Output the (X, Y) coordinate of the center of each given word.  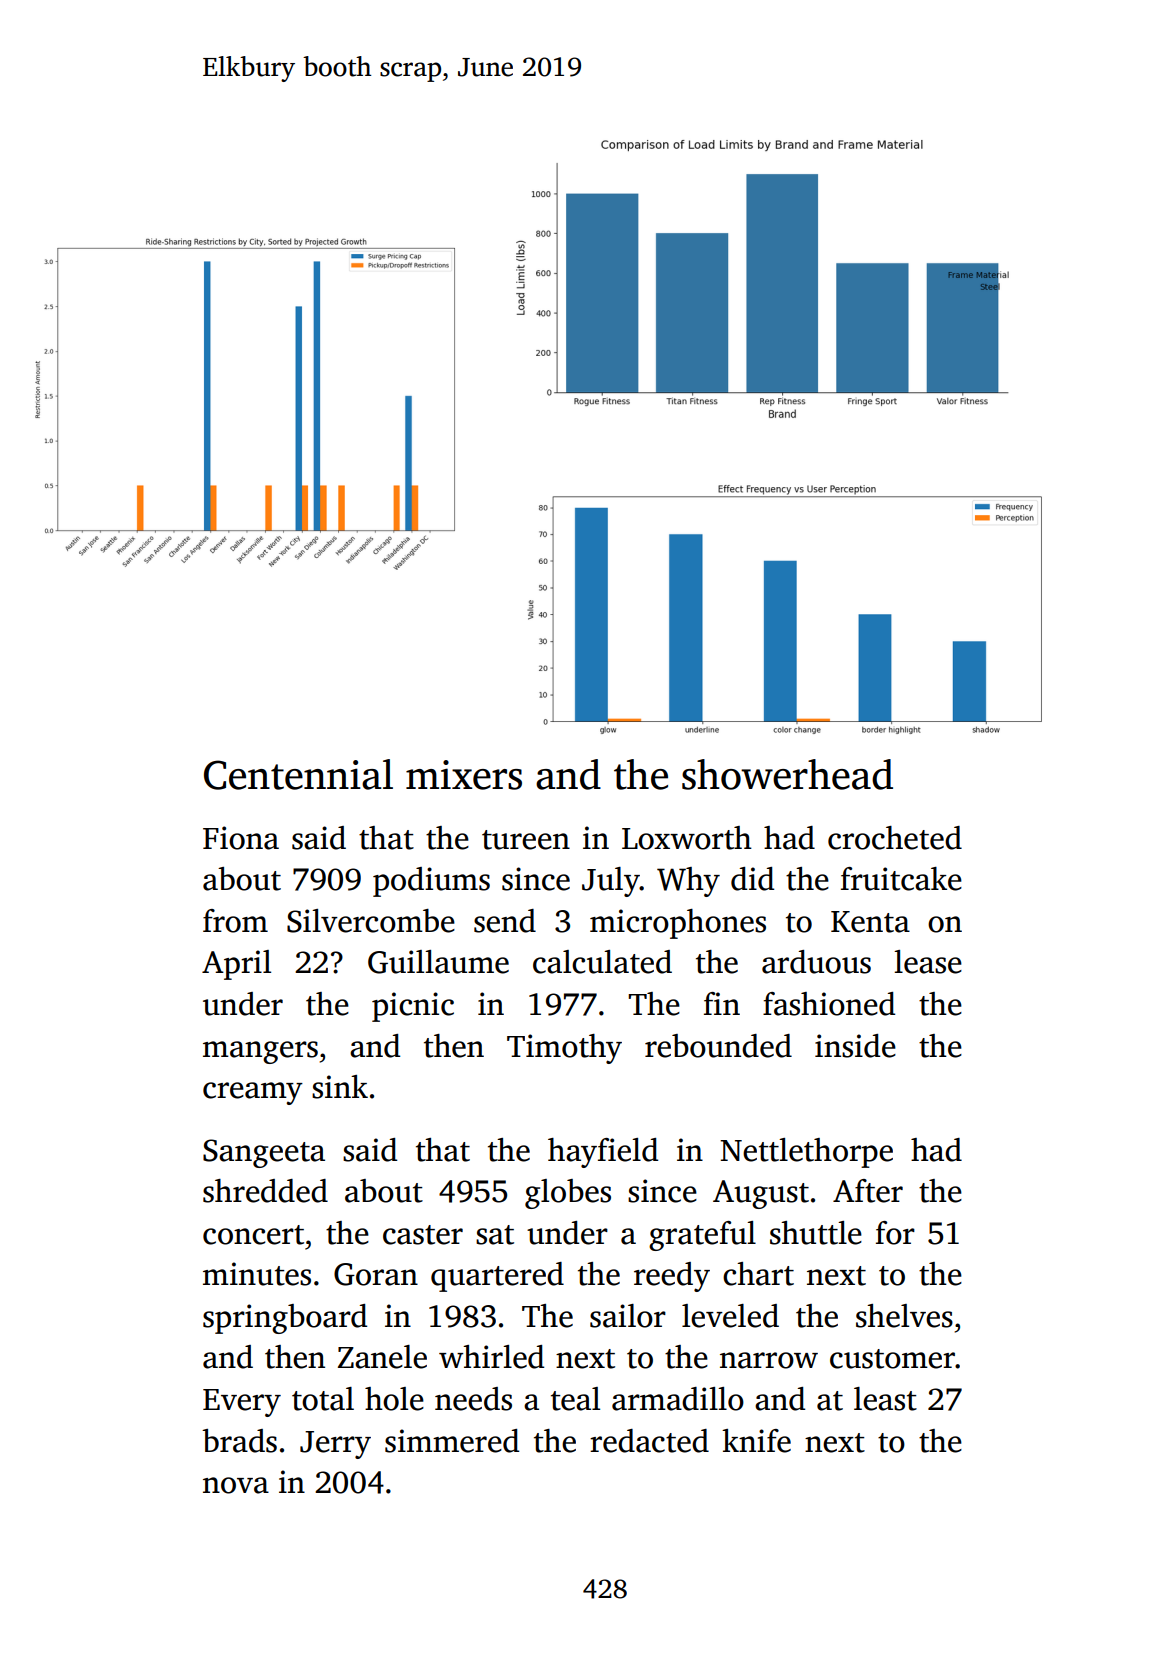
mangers (260, 1052)
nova (236, 1485)
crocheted (895, 838)
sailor (628, 1316)
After (868, 1191)
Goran (376, 1274)
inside (855, 1046)
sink (340, 1087)
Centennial (298, 774)
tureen (526, 840)
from (235, 921)
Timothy (564, 1049)
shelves (904, 1316)
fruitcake (901, 879)
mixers (464, 775)
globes (568, 1194)
